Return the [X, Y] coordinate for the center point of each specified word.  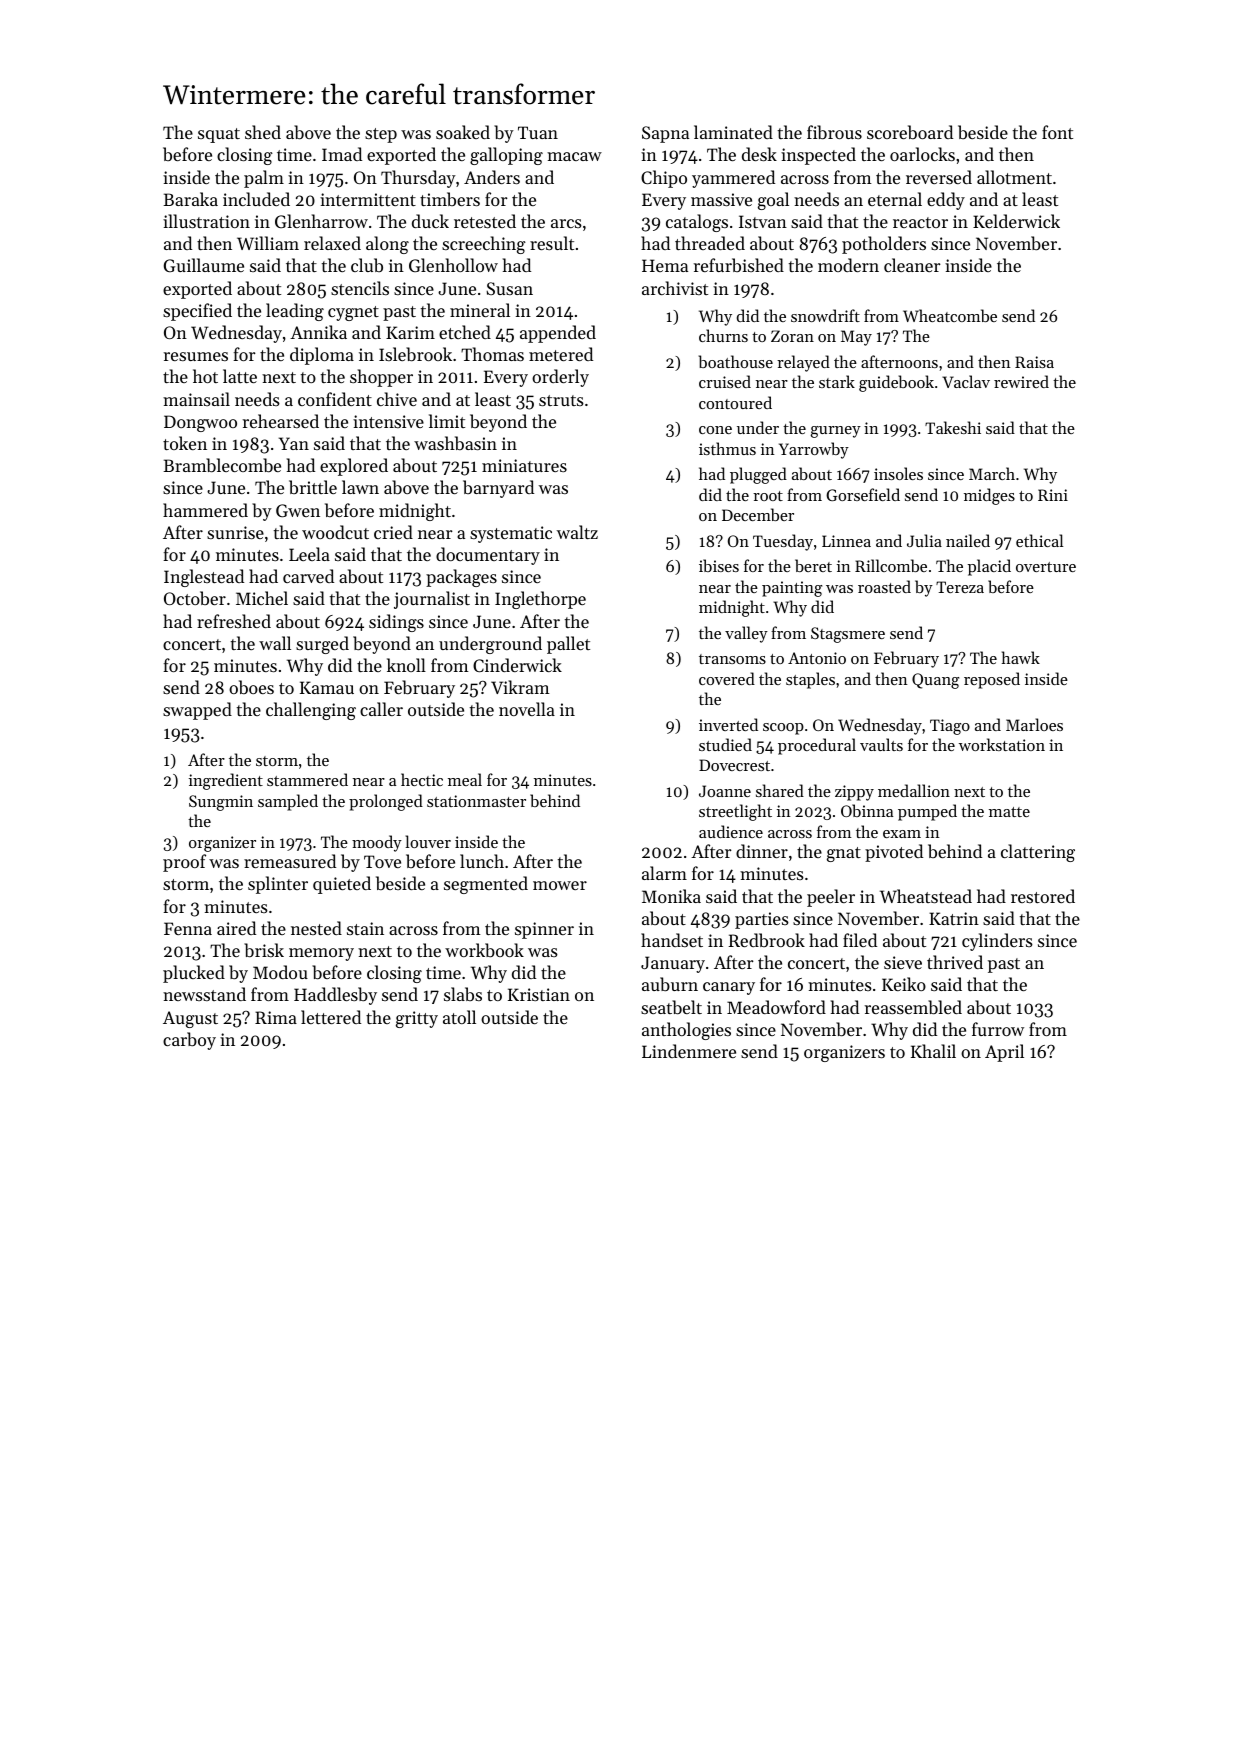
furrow [998, 1029]
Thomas [492, 354]
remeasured [290, 861]
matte [1009, 812]
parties [762, 920]
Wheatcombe [950, 315]
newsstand [204, 994]
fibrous [834, 132]
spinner [544, 930]
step [381, 135]
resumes [196, 356]
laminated [733, 132]
